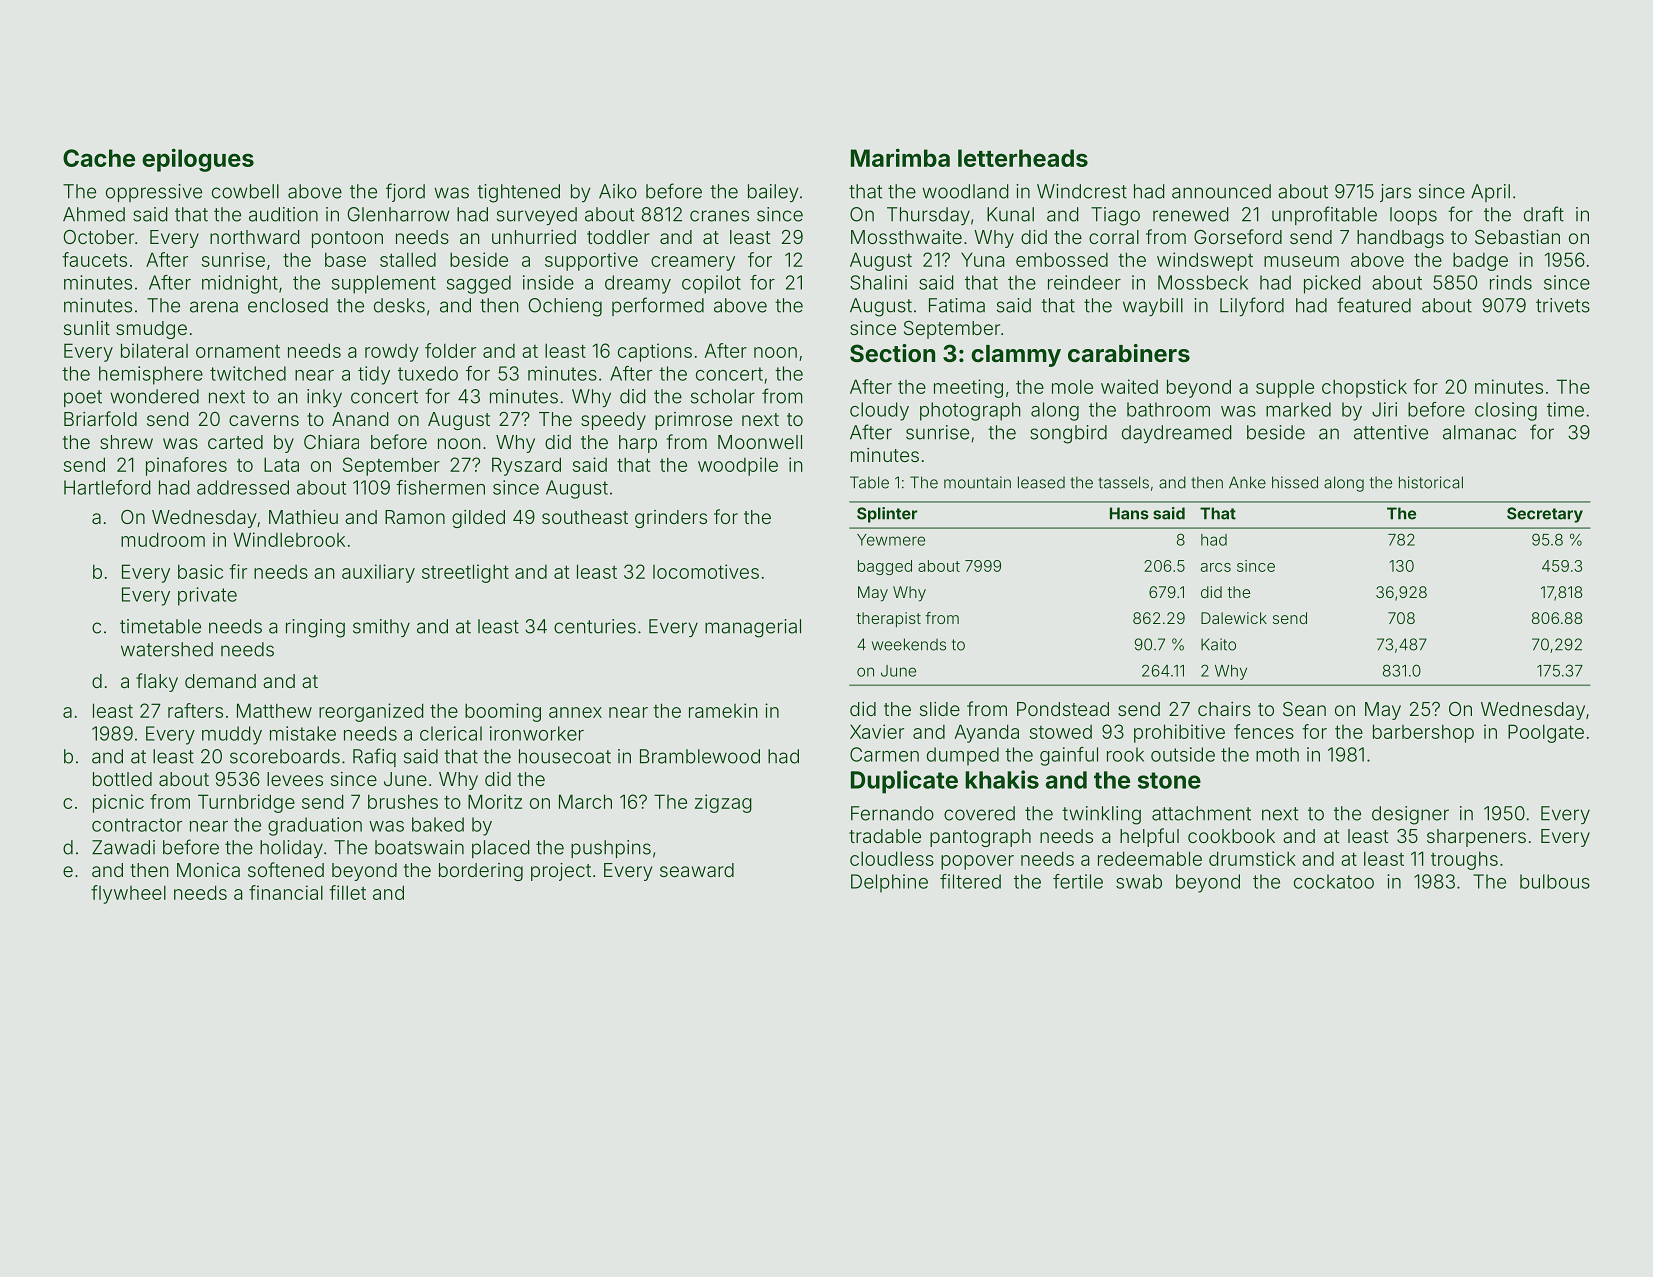  Describe the element at coordinates (618, 191) in the document. I see `Aiko` at that location.
